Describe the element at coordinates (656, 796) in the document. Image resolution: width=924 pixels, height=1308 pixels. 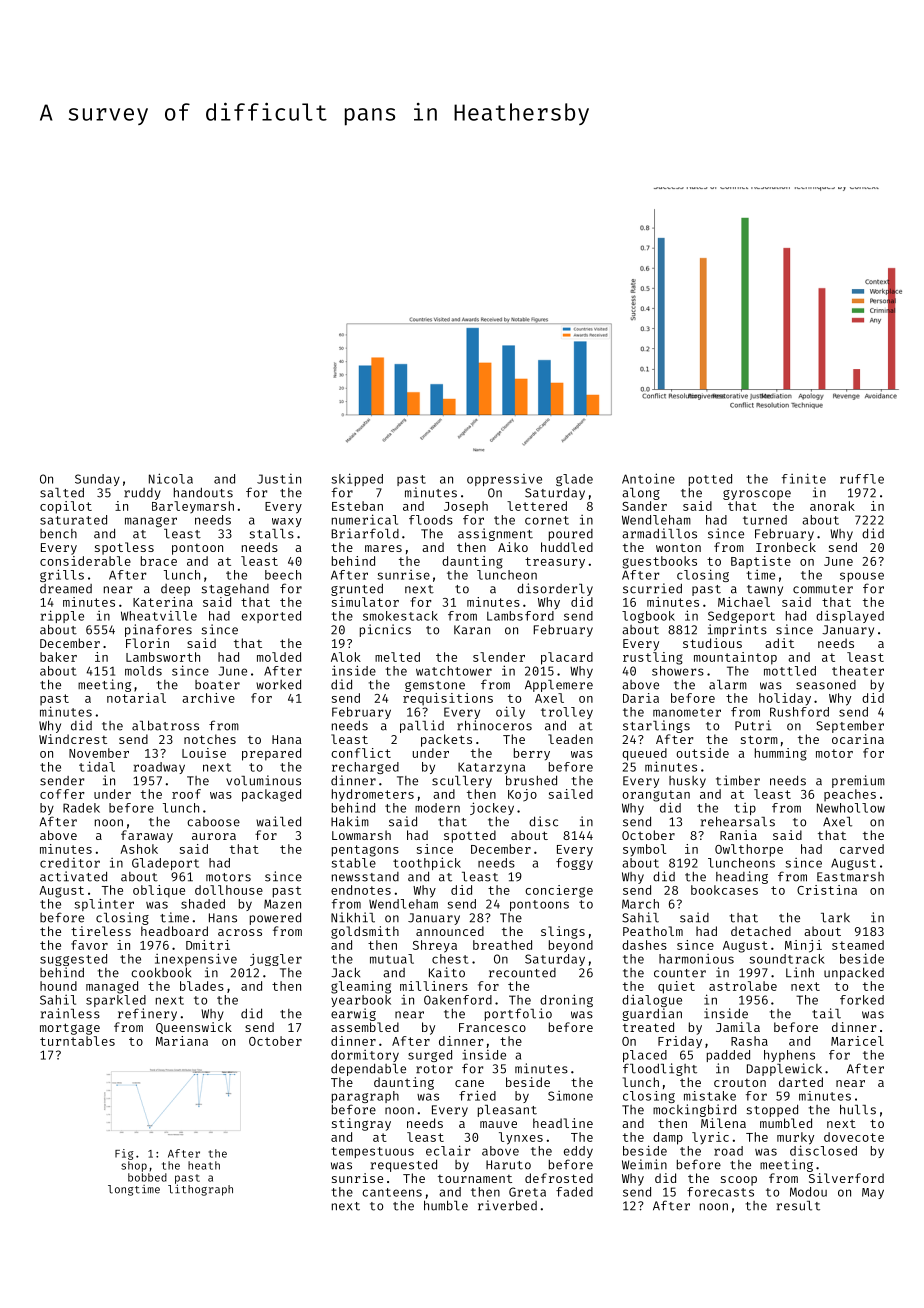
I see `orangutan` at that location.
